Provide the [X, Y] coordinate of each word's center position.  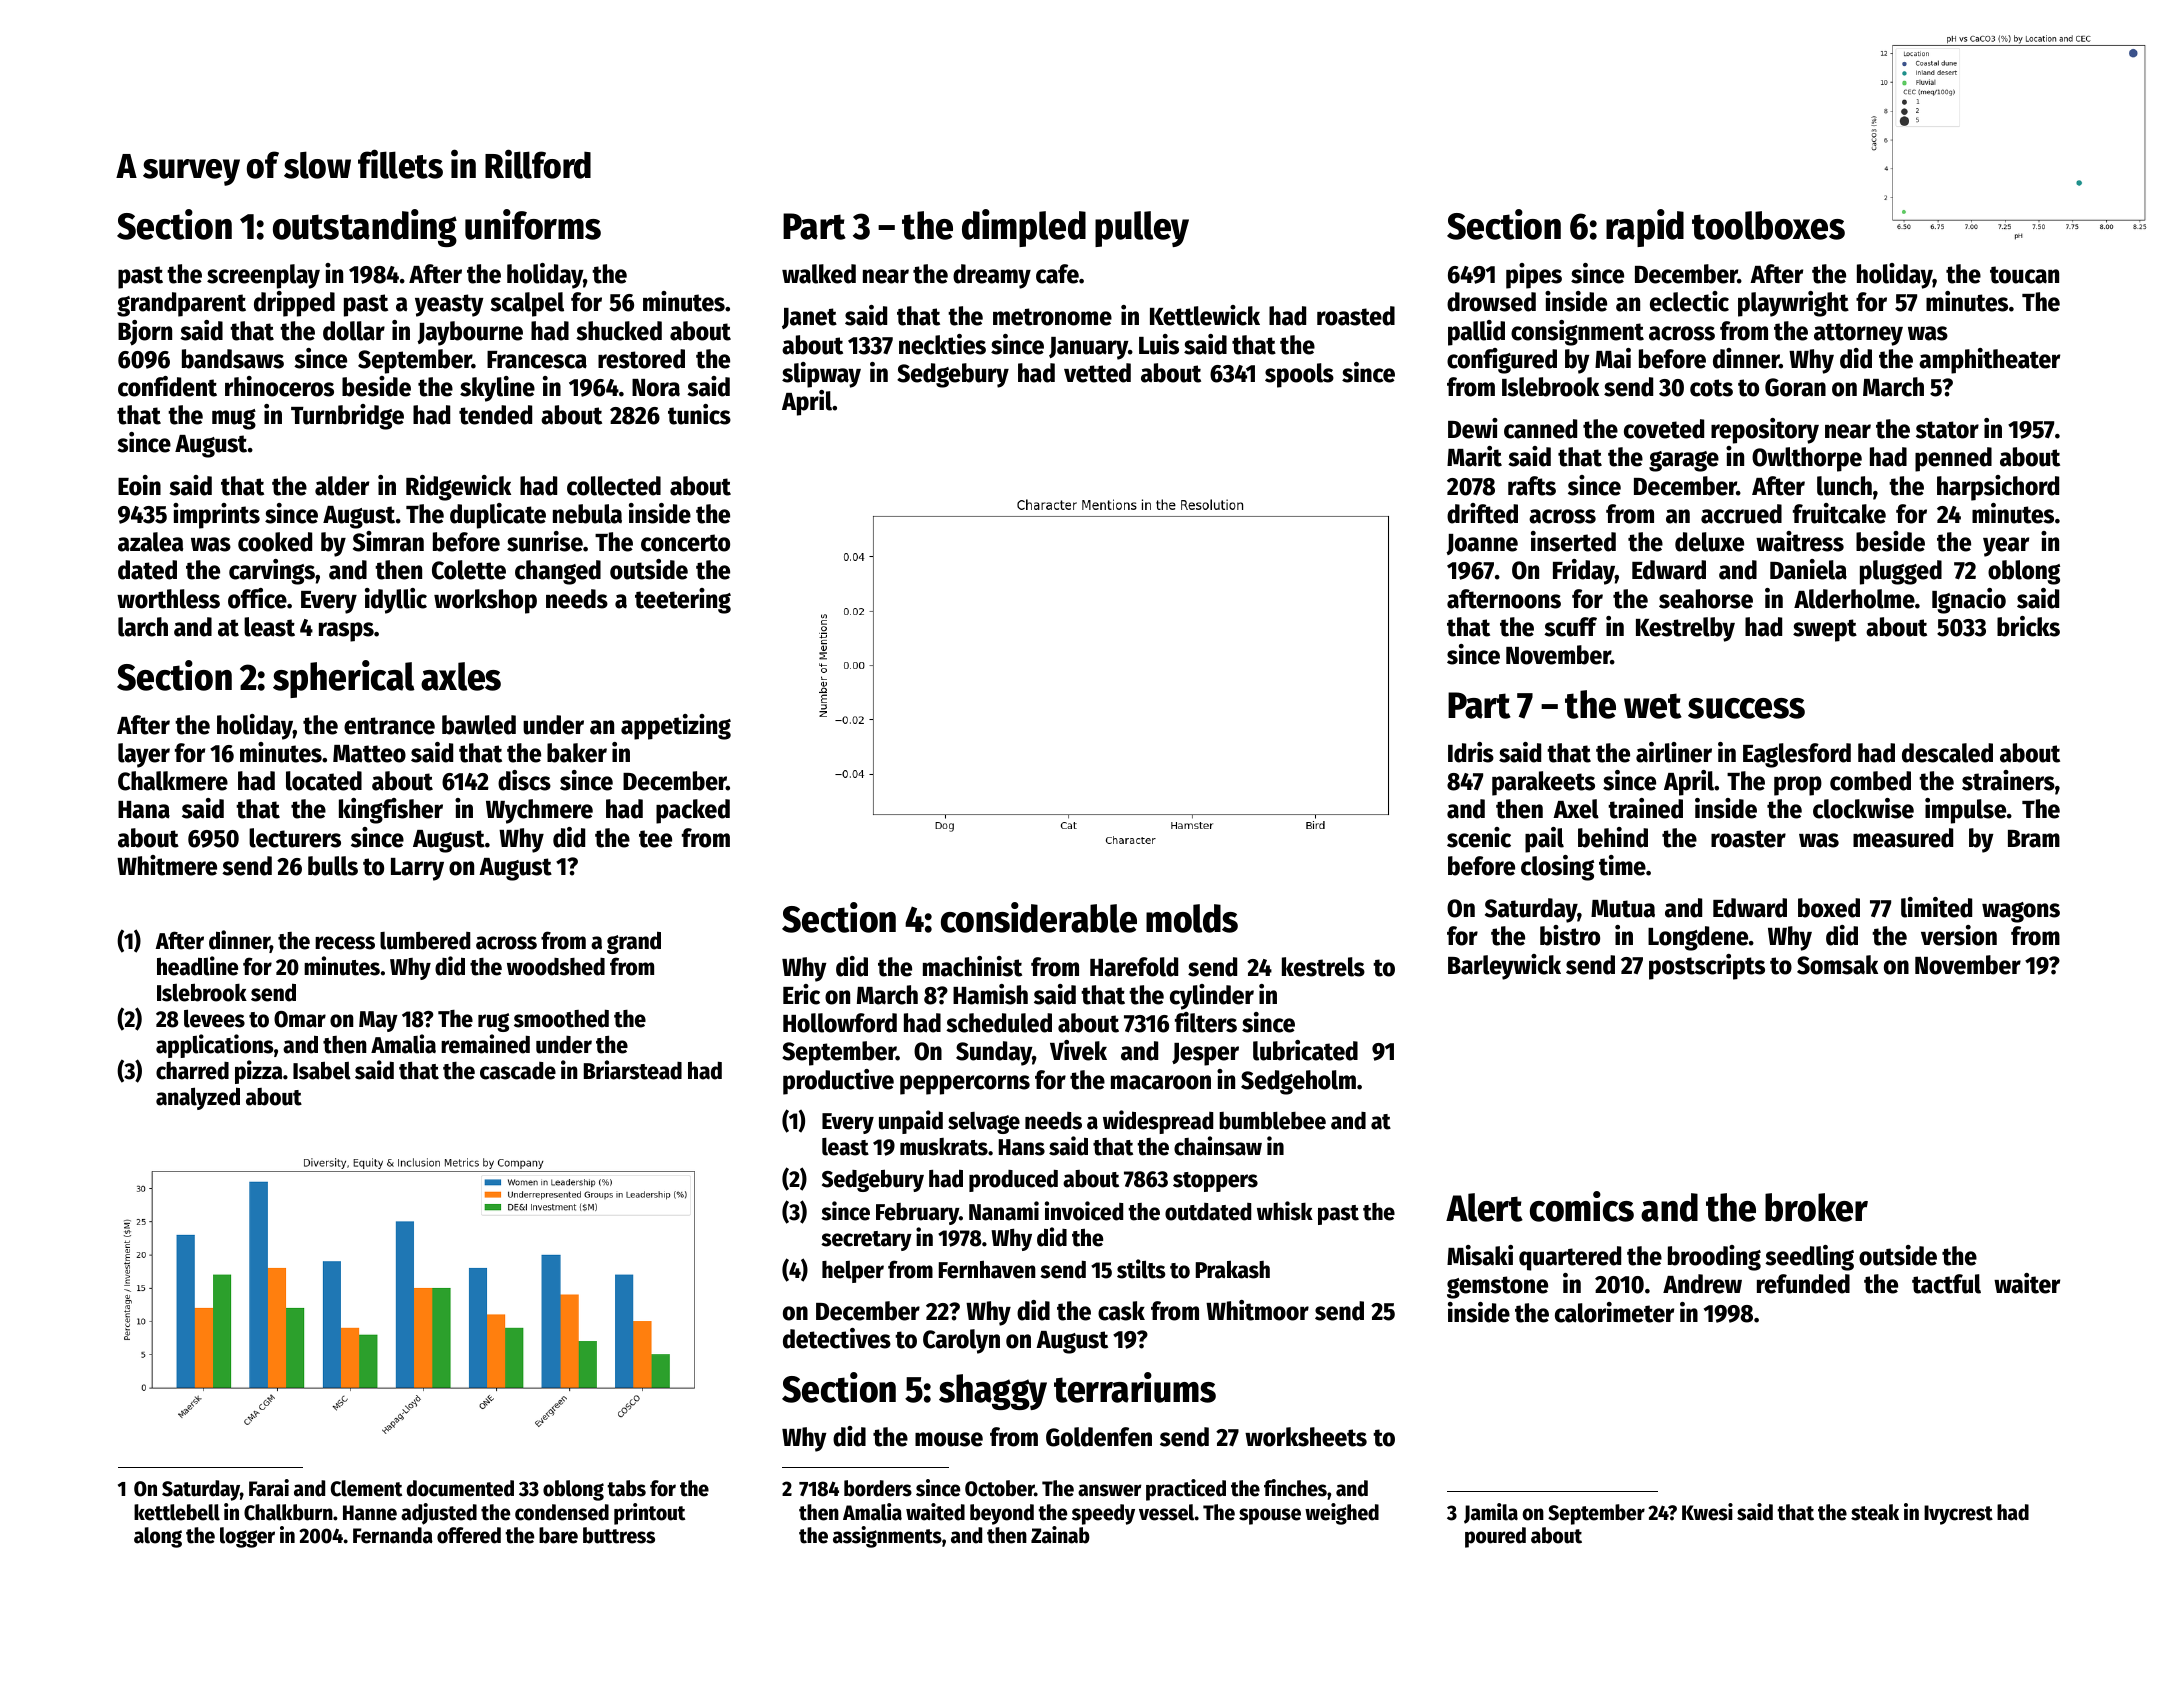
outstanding [365, 228]
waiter [2027, 1283]
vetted [1097, 373]
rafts [1532, 486]
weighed [1342, 1514]
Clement [366, 1488]
